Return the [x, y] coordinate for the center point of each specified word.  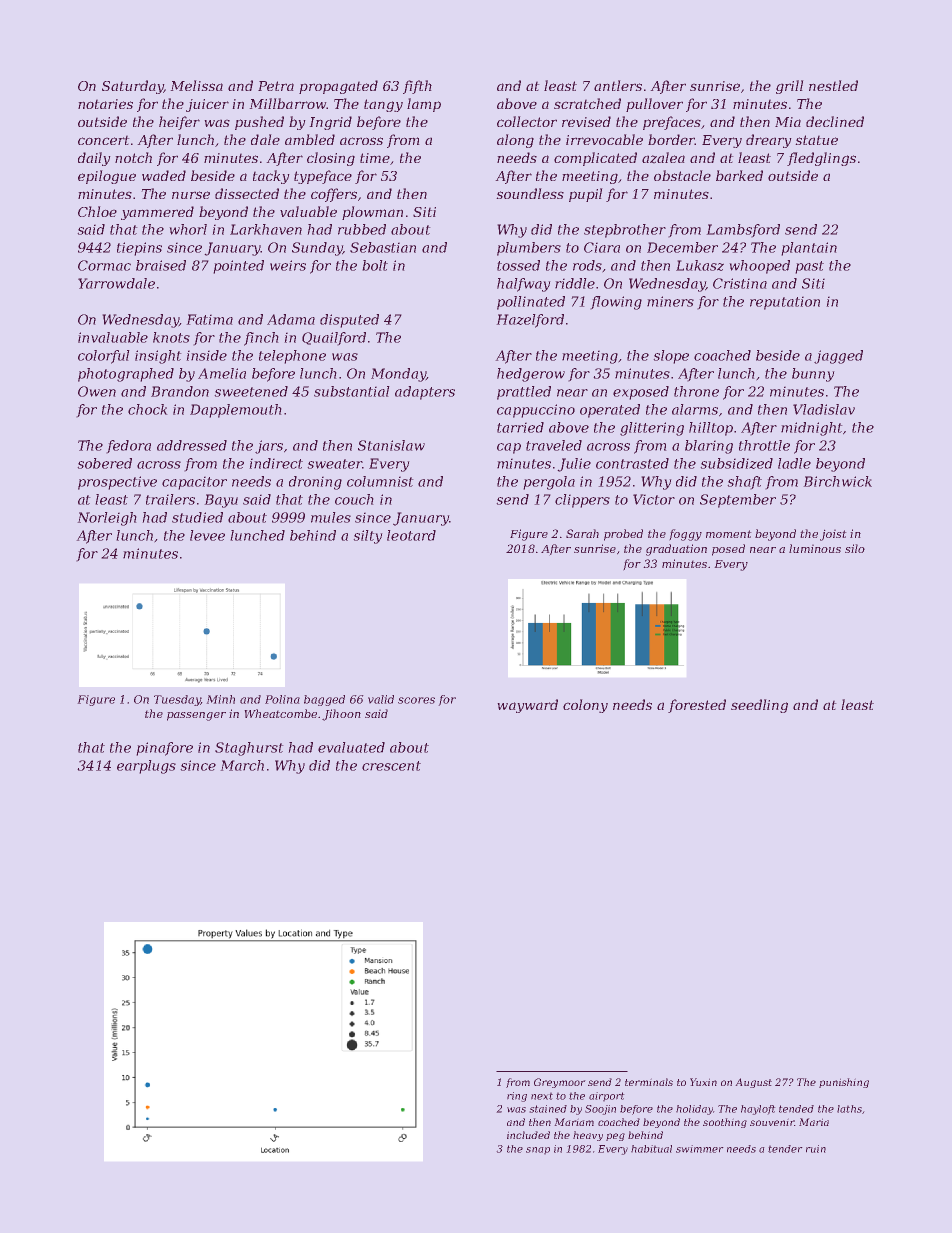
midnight [811, 429]
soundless [530, 193]
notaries [105, 104]
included [528, 1135]
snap [538, 1150]
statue [817, 140]
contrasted [632, 463]
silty [368, 537]
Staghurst [249, 749]
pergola [549, 483]
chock [147, 409]
